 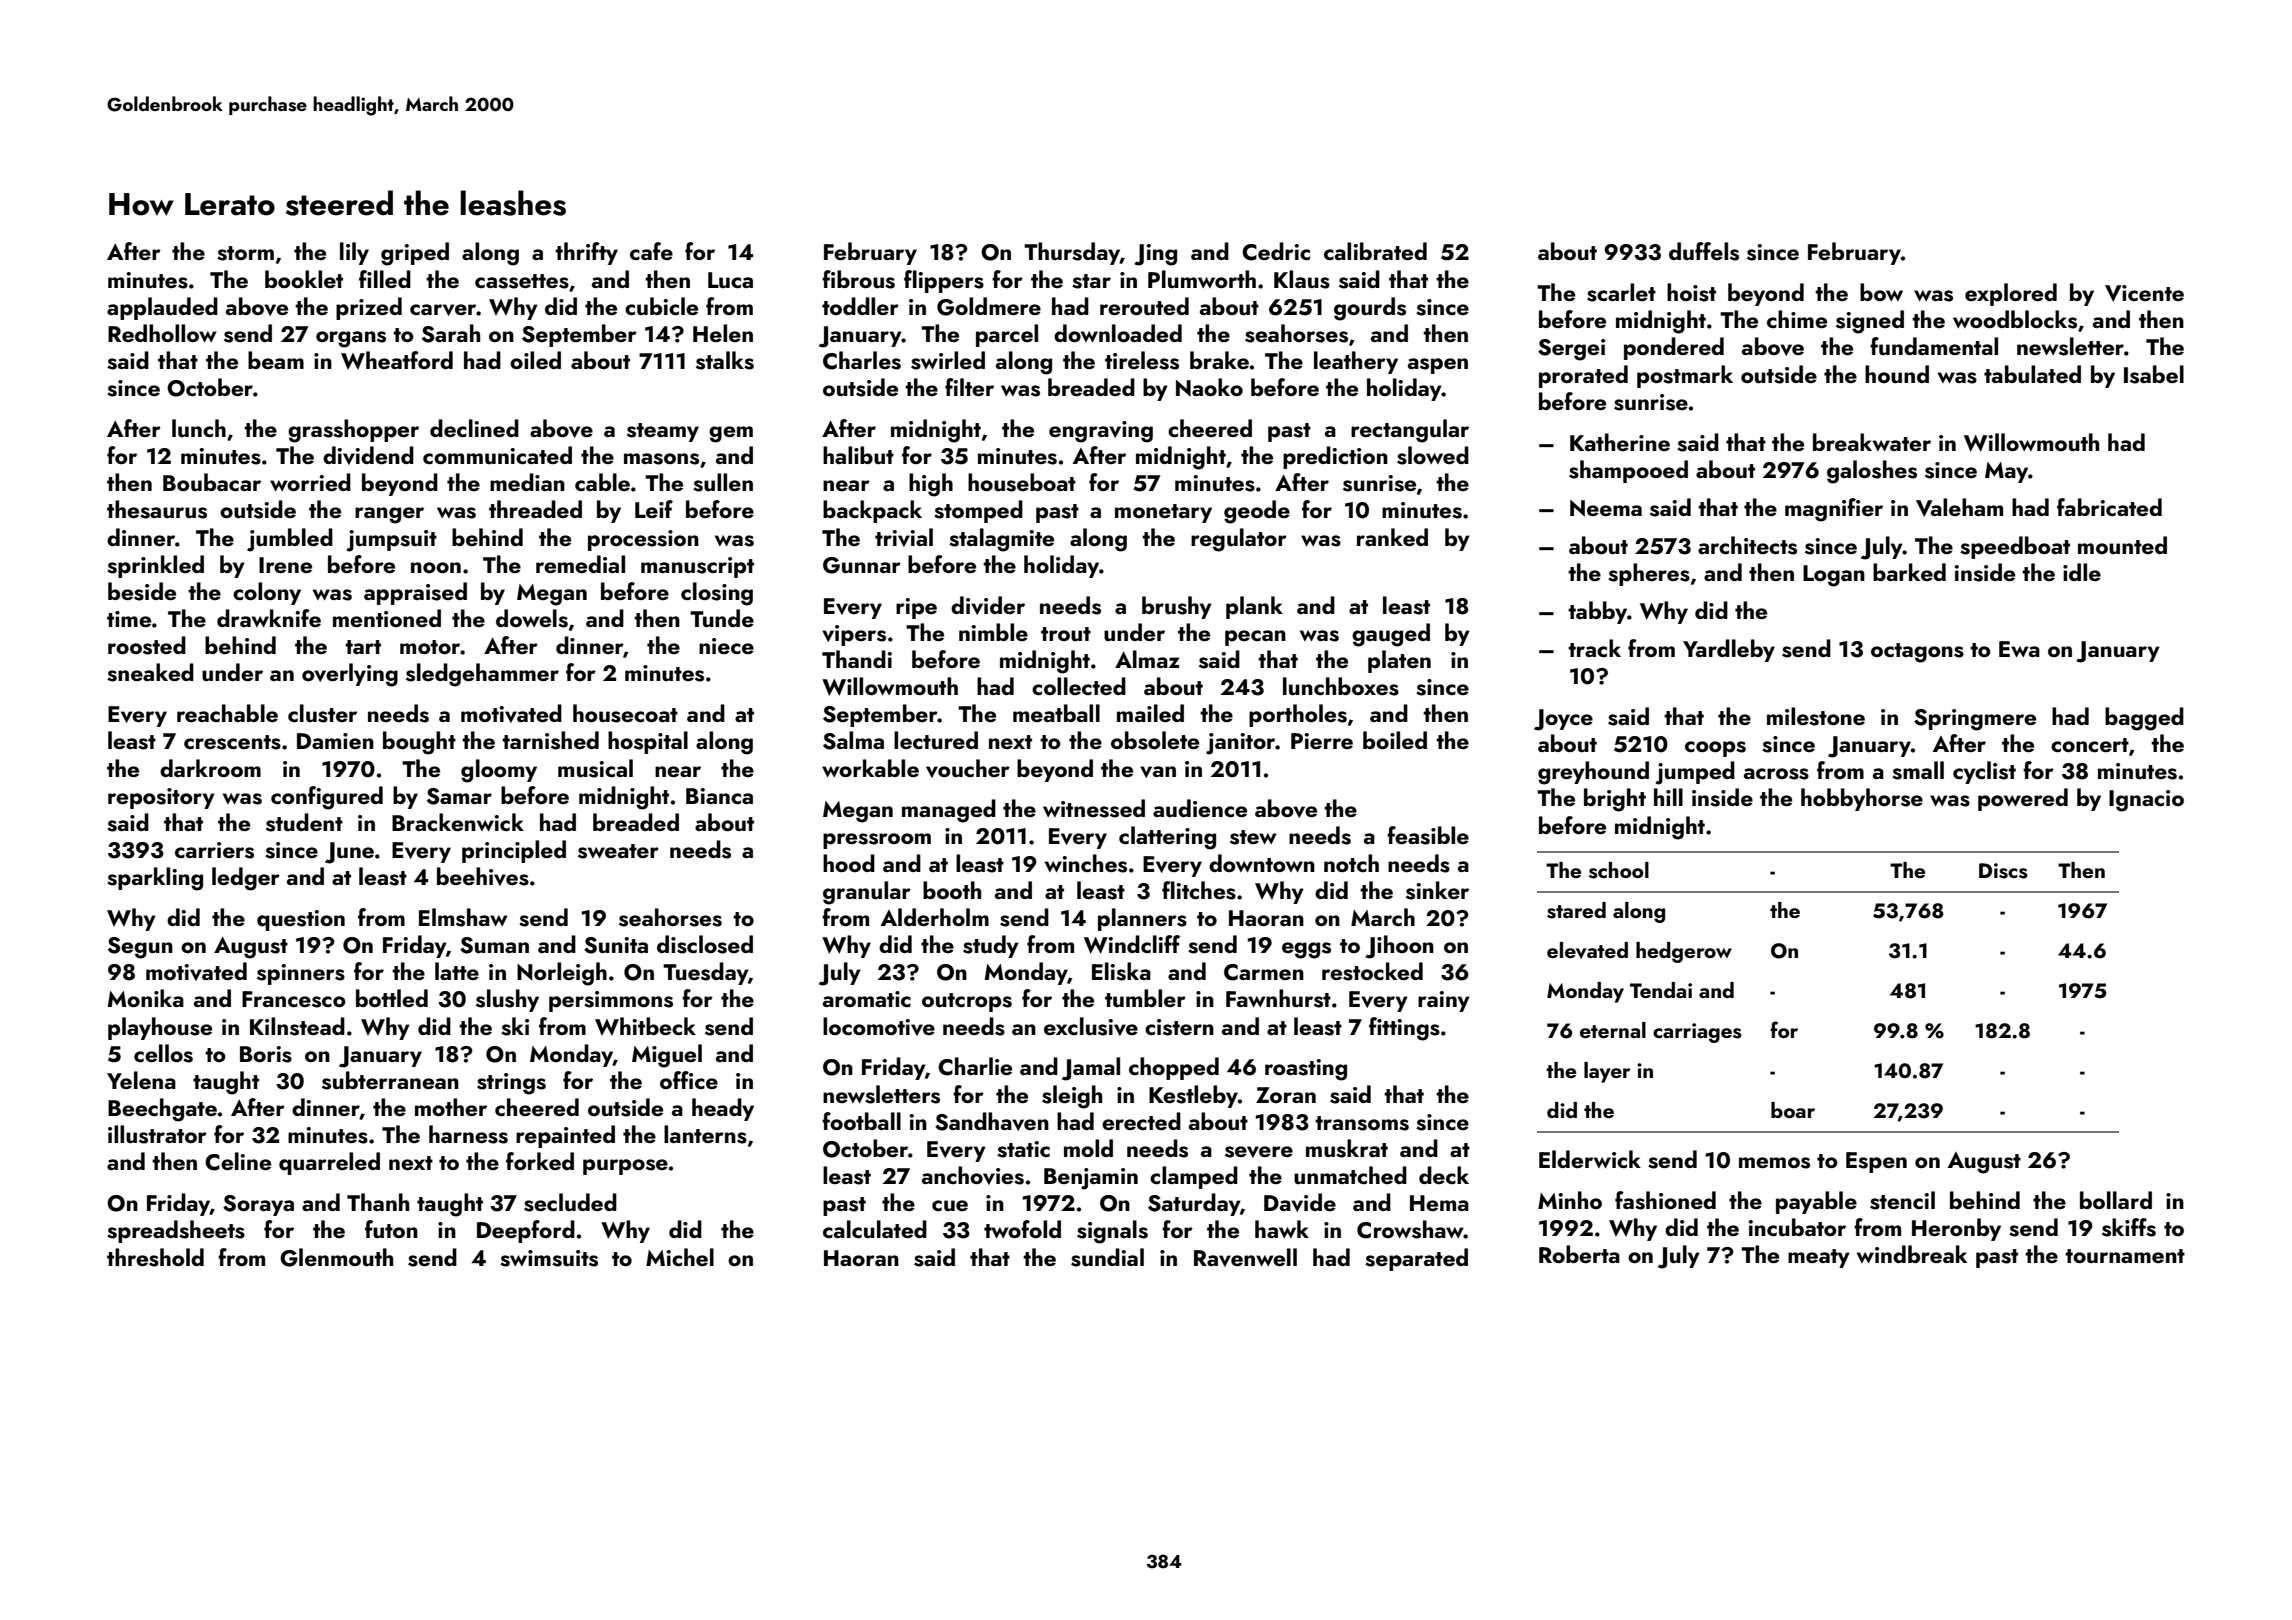 I want to click on boar, so click(x=1793, y=1110).
